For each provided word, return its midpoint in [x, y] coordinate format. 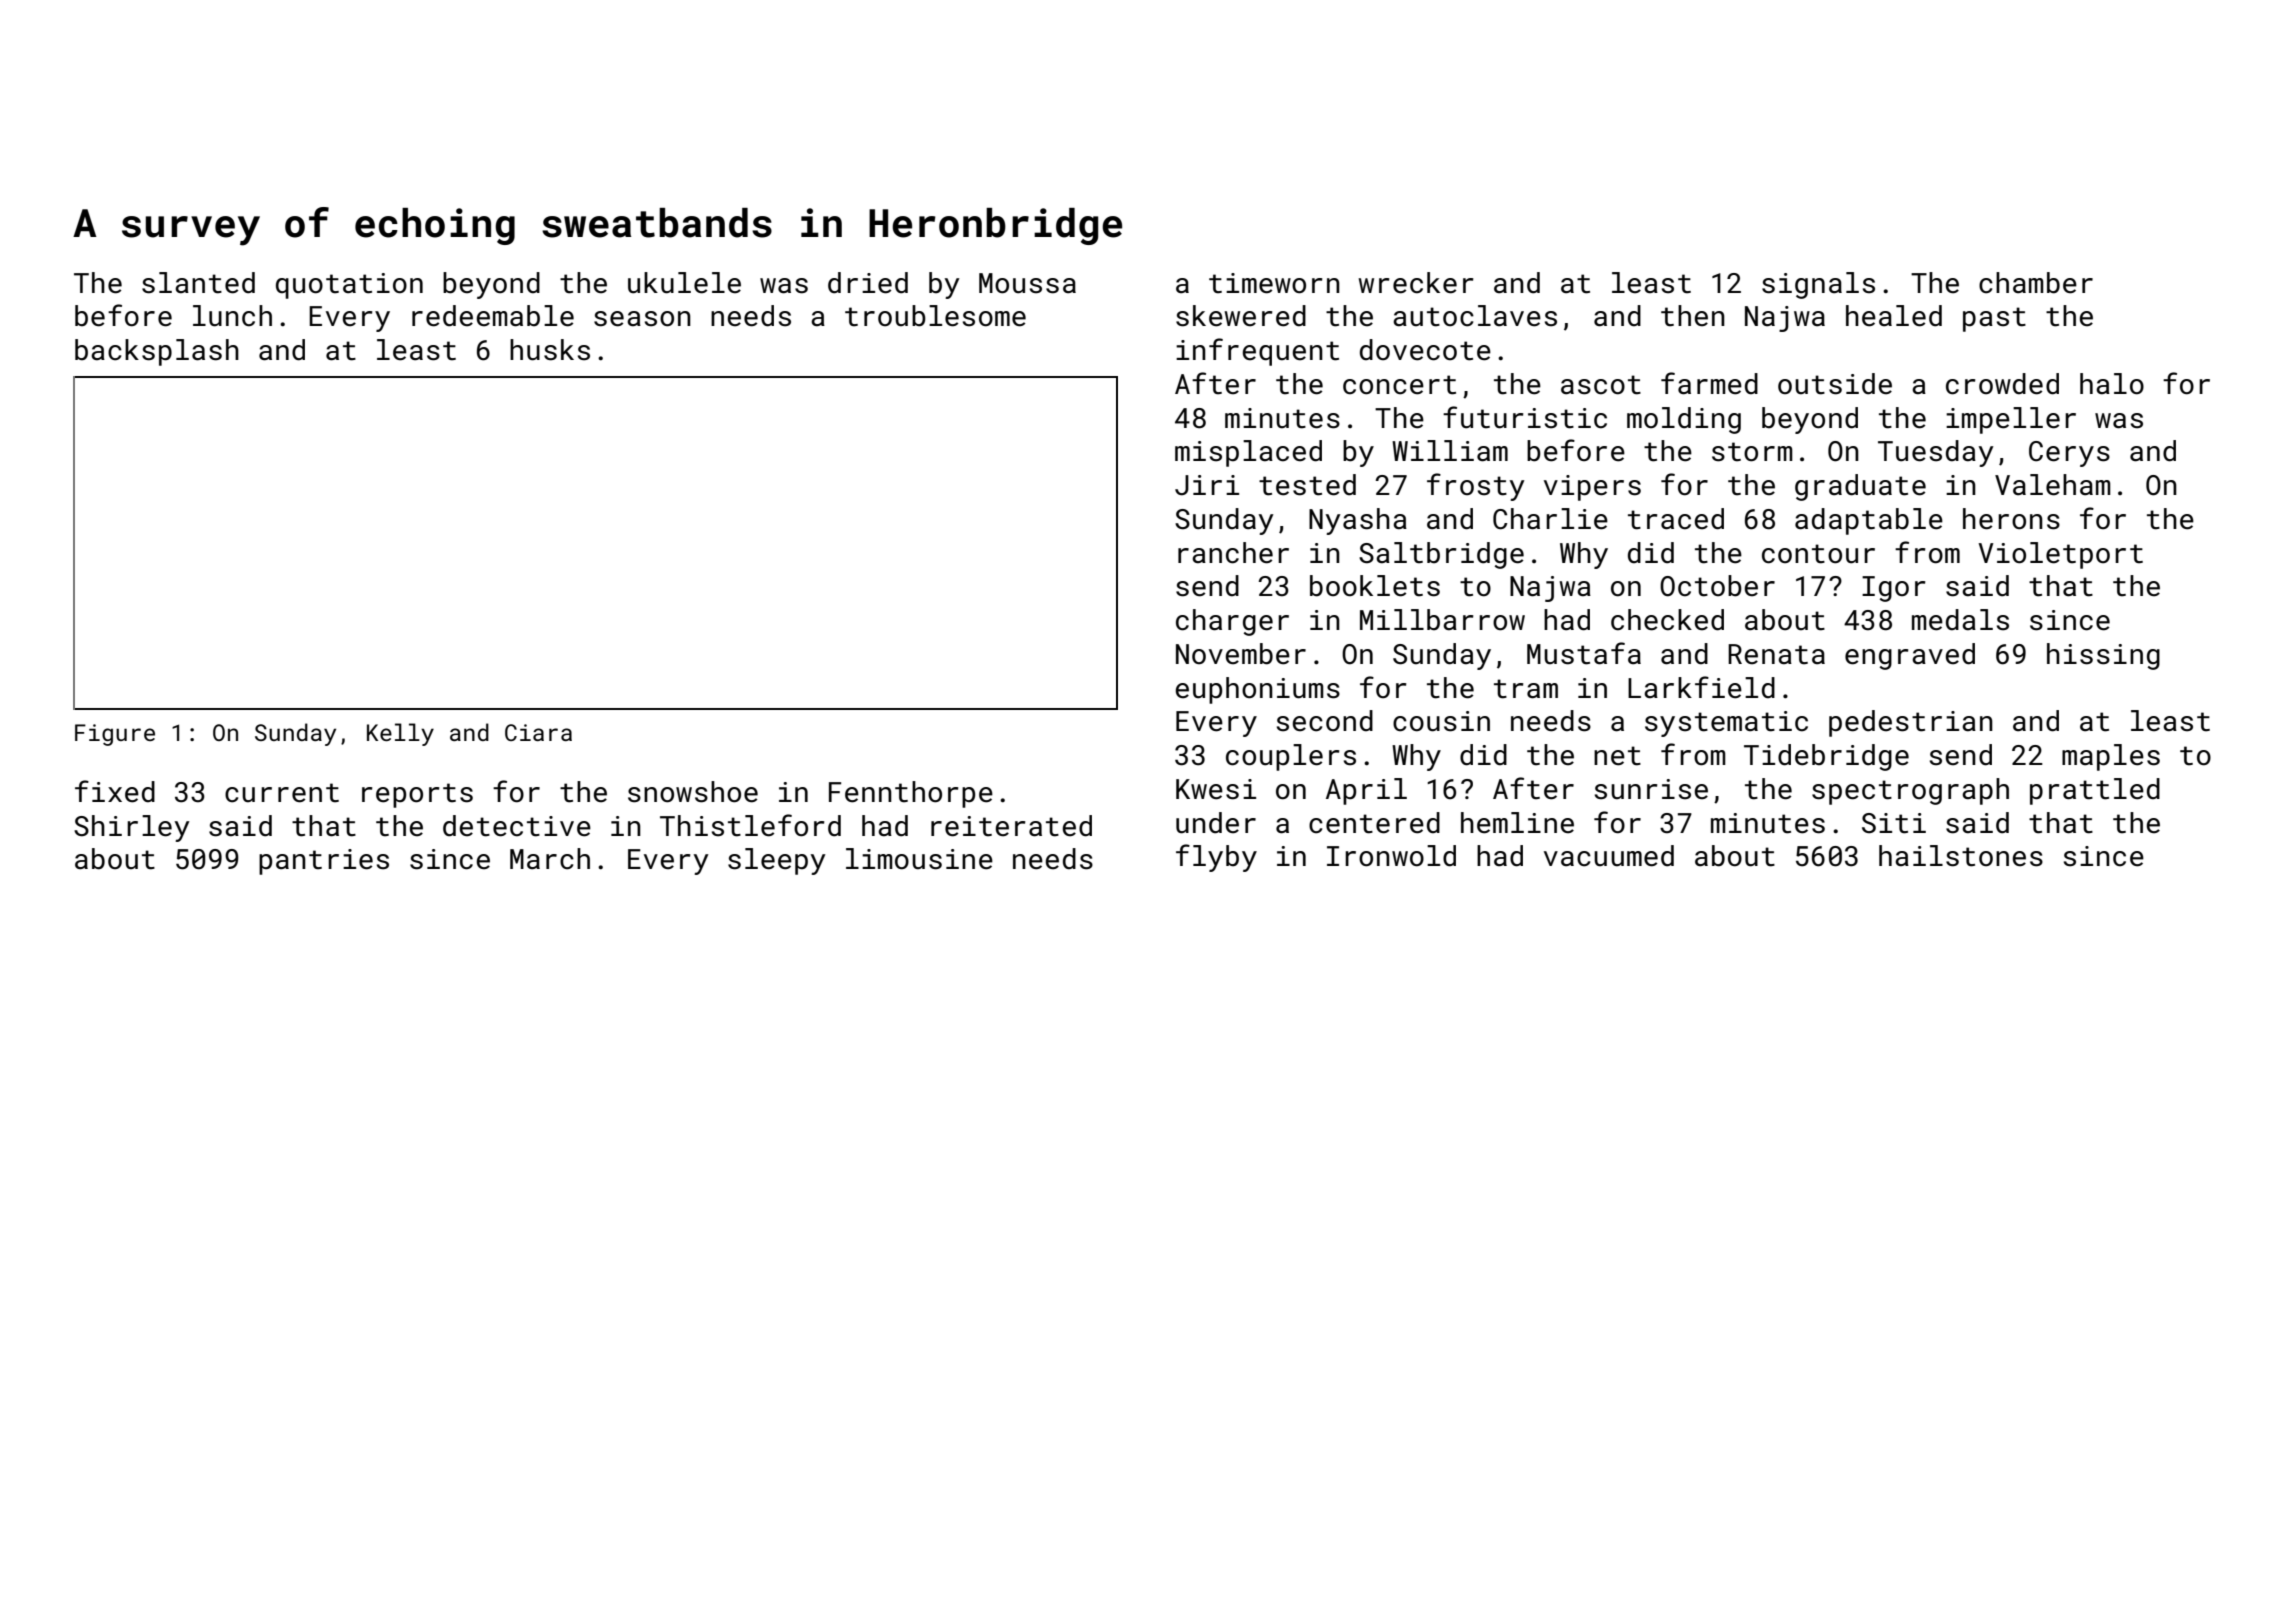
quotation [349, 286]
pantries [324, 862]
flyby [1216, 858]
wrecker [1416, 283]
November [1241, 654]
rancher [1233, 553]
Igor [1893, 589]
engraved [1910, 656]
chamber [2036, 283]
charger [1232, 622]
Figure [115, 735]
